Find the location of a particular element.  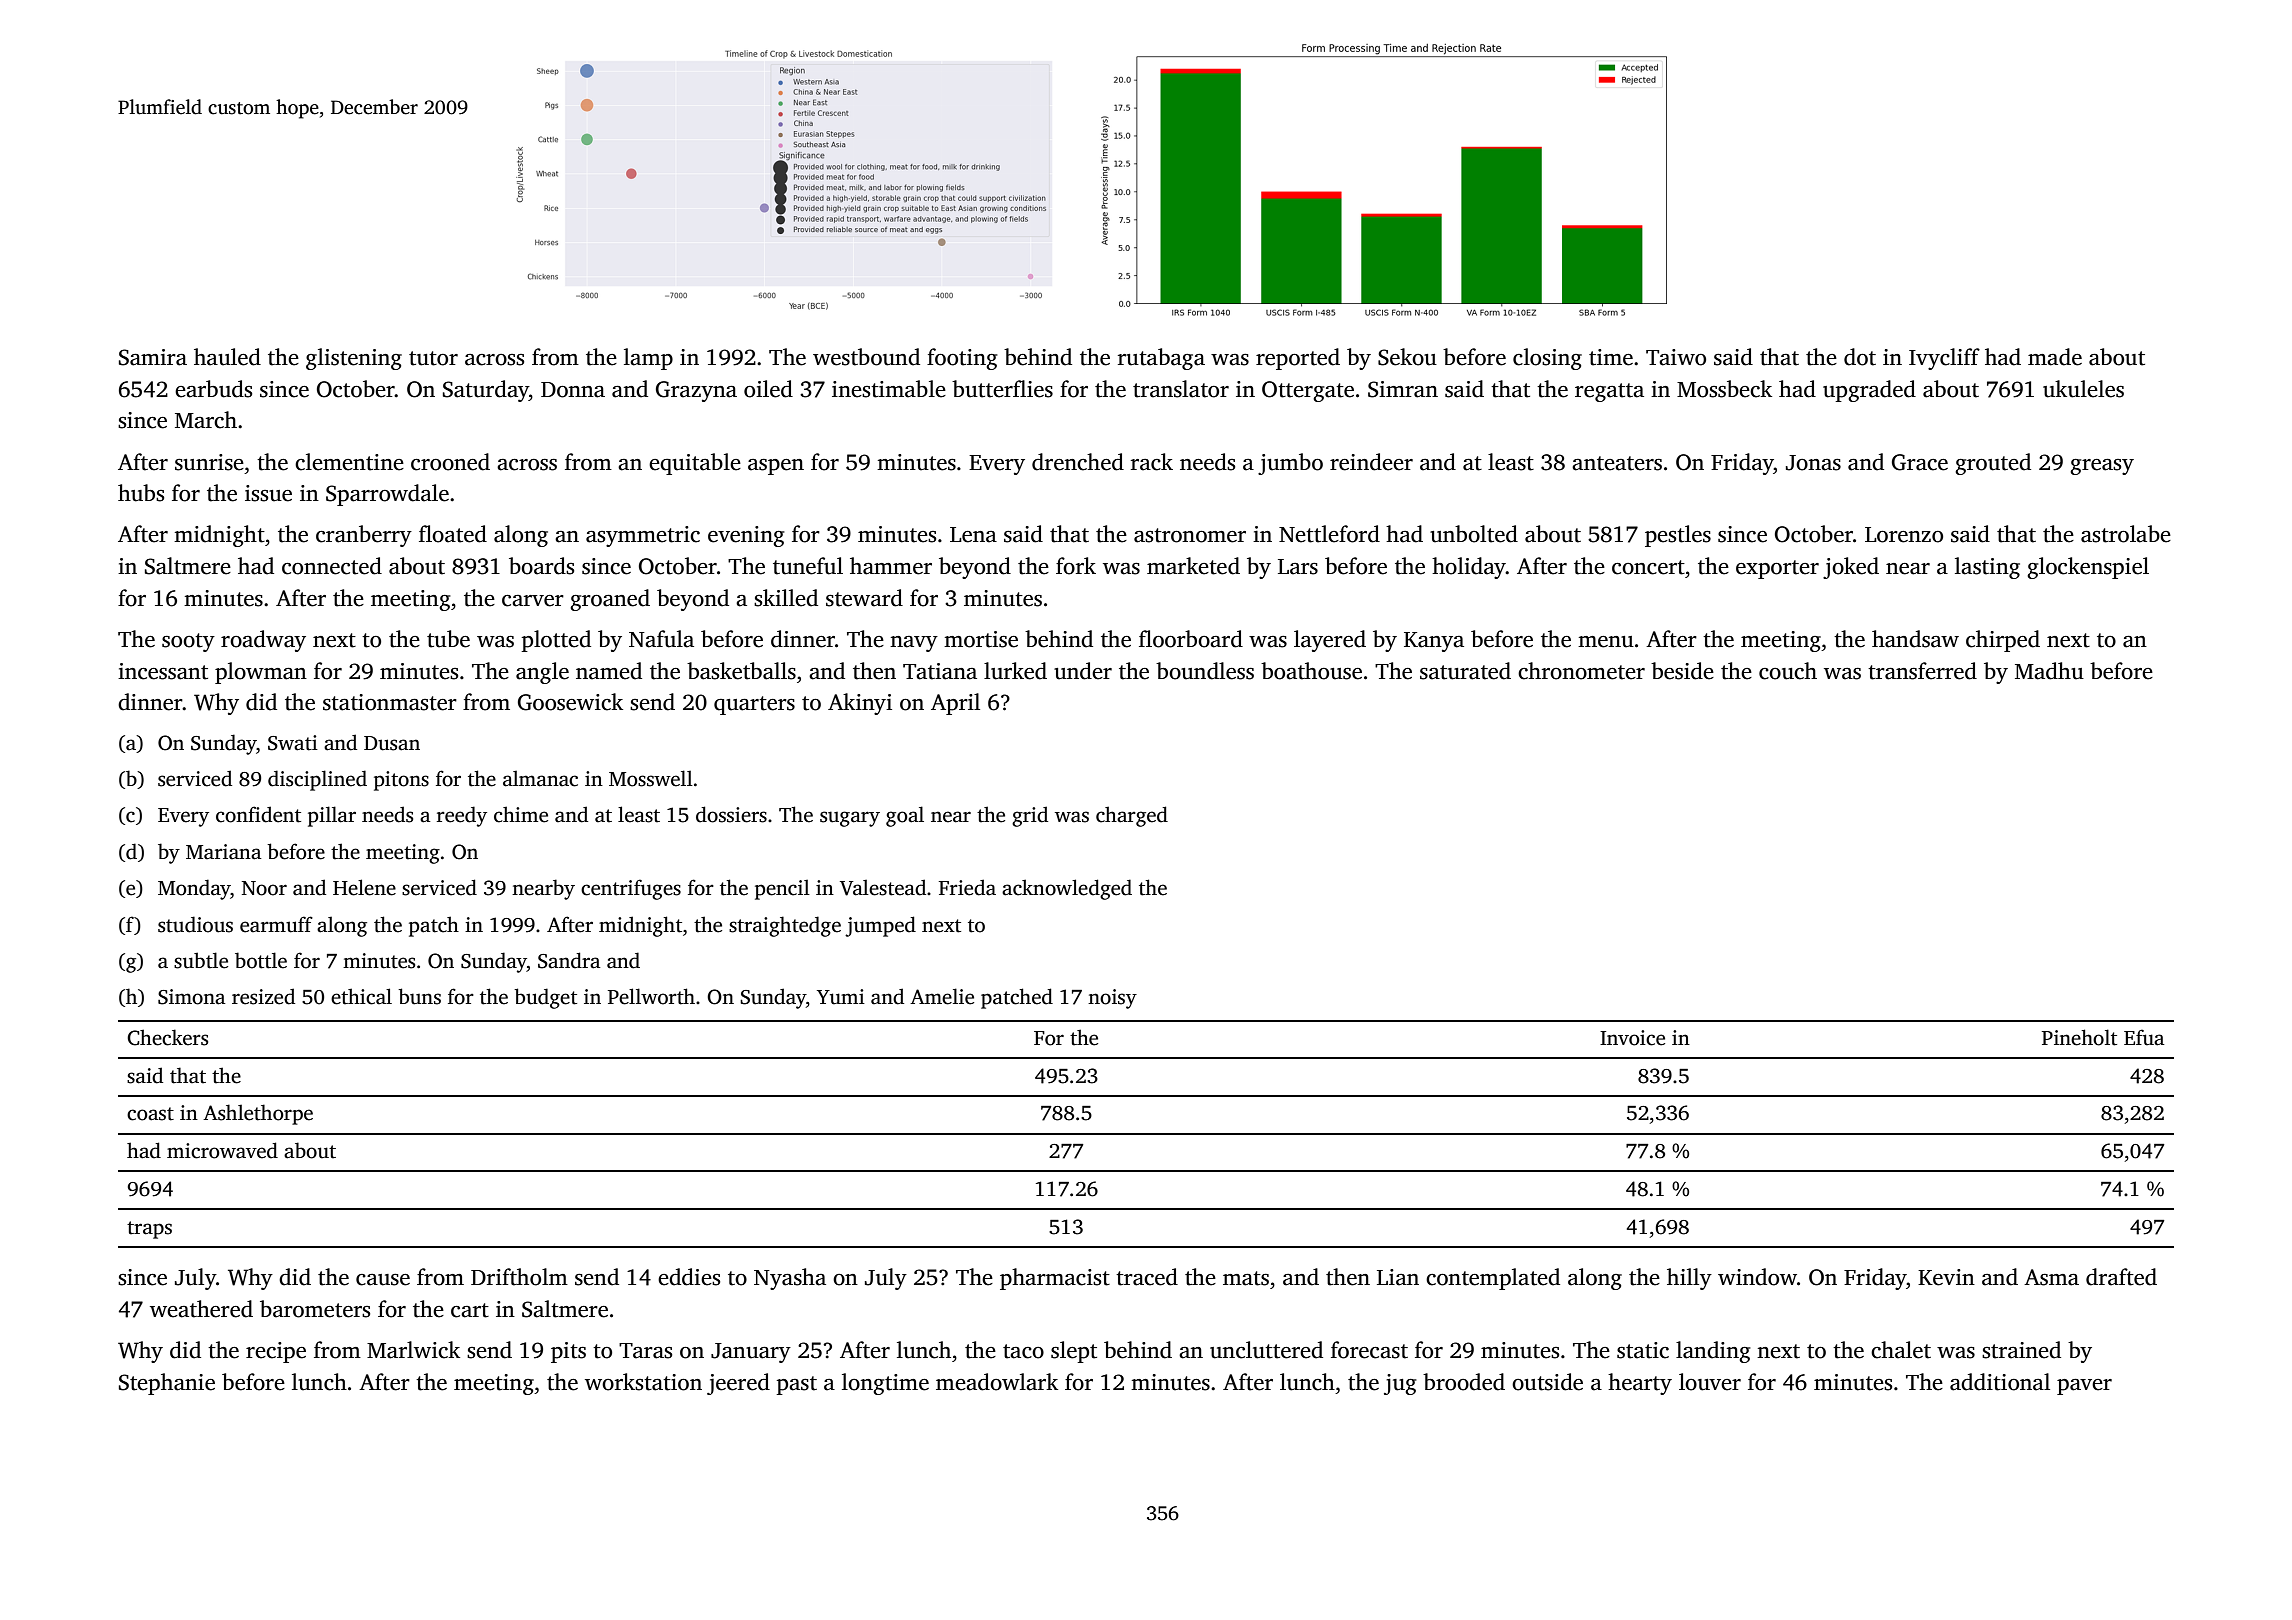

weathered is located at coordinates (201, 1309).
